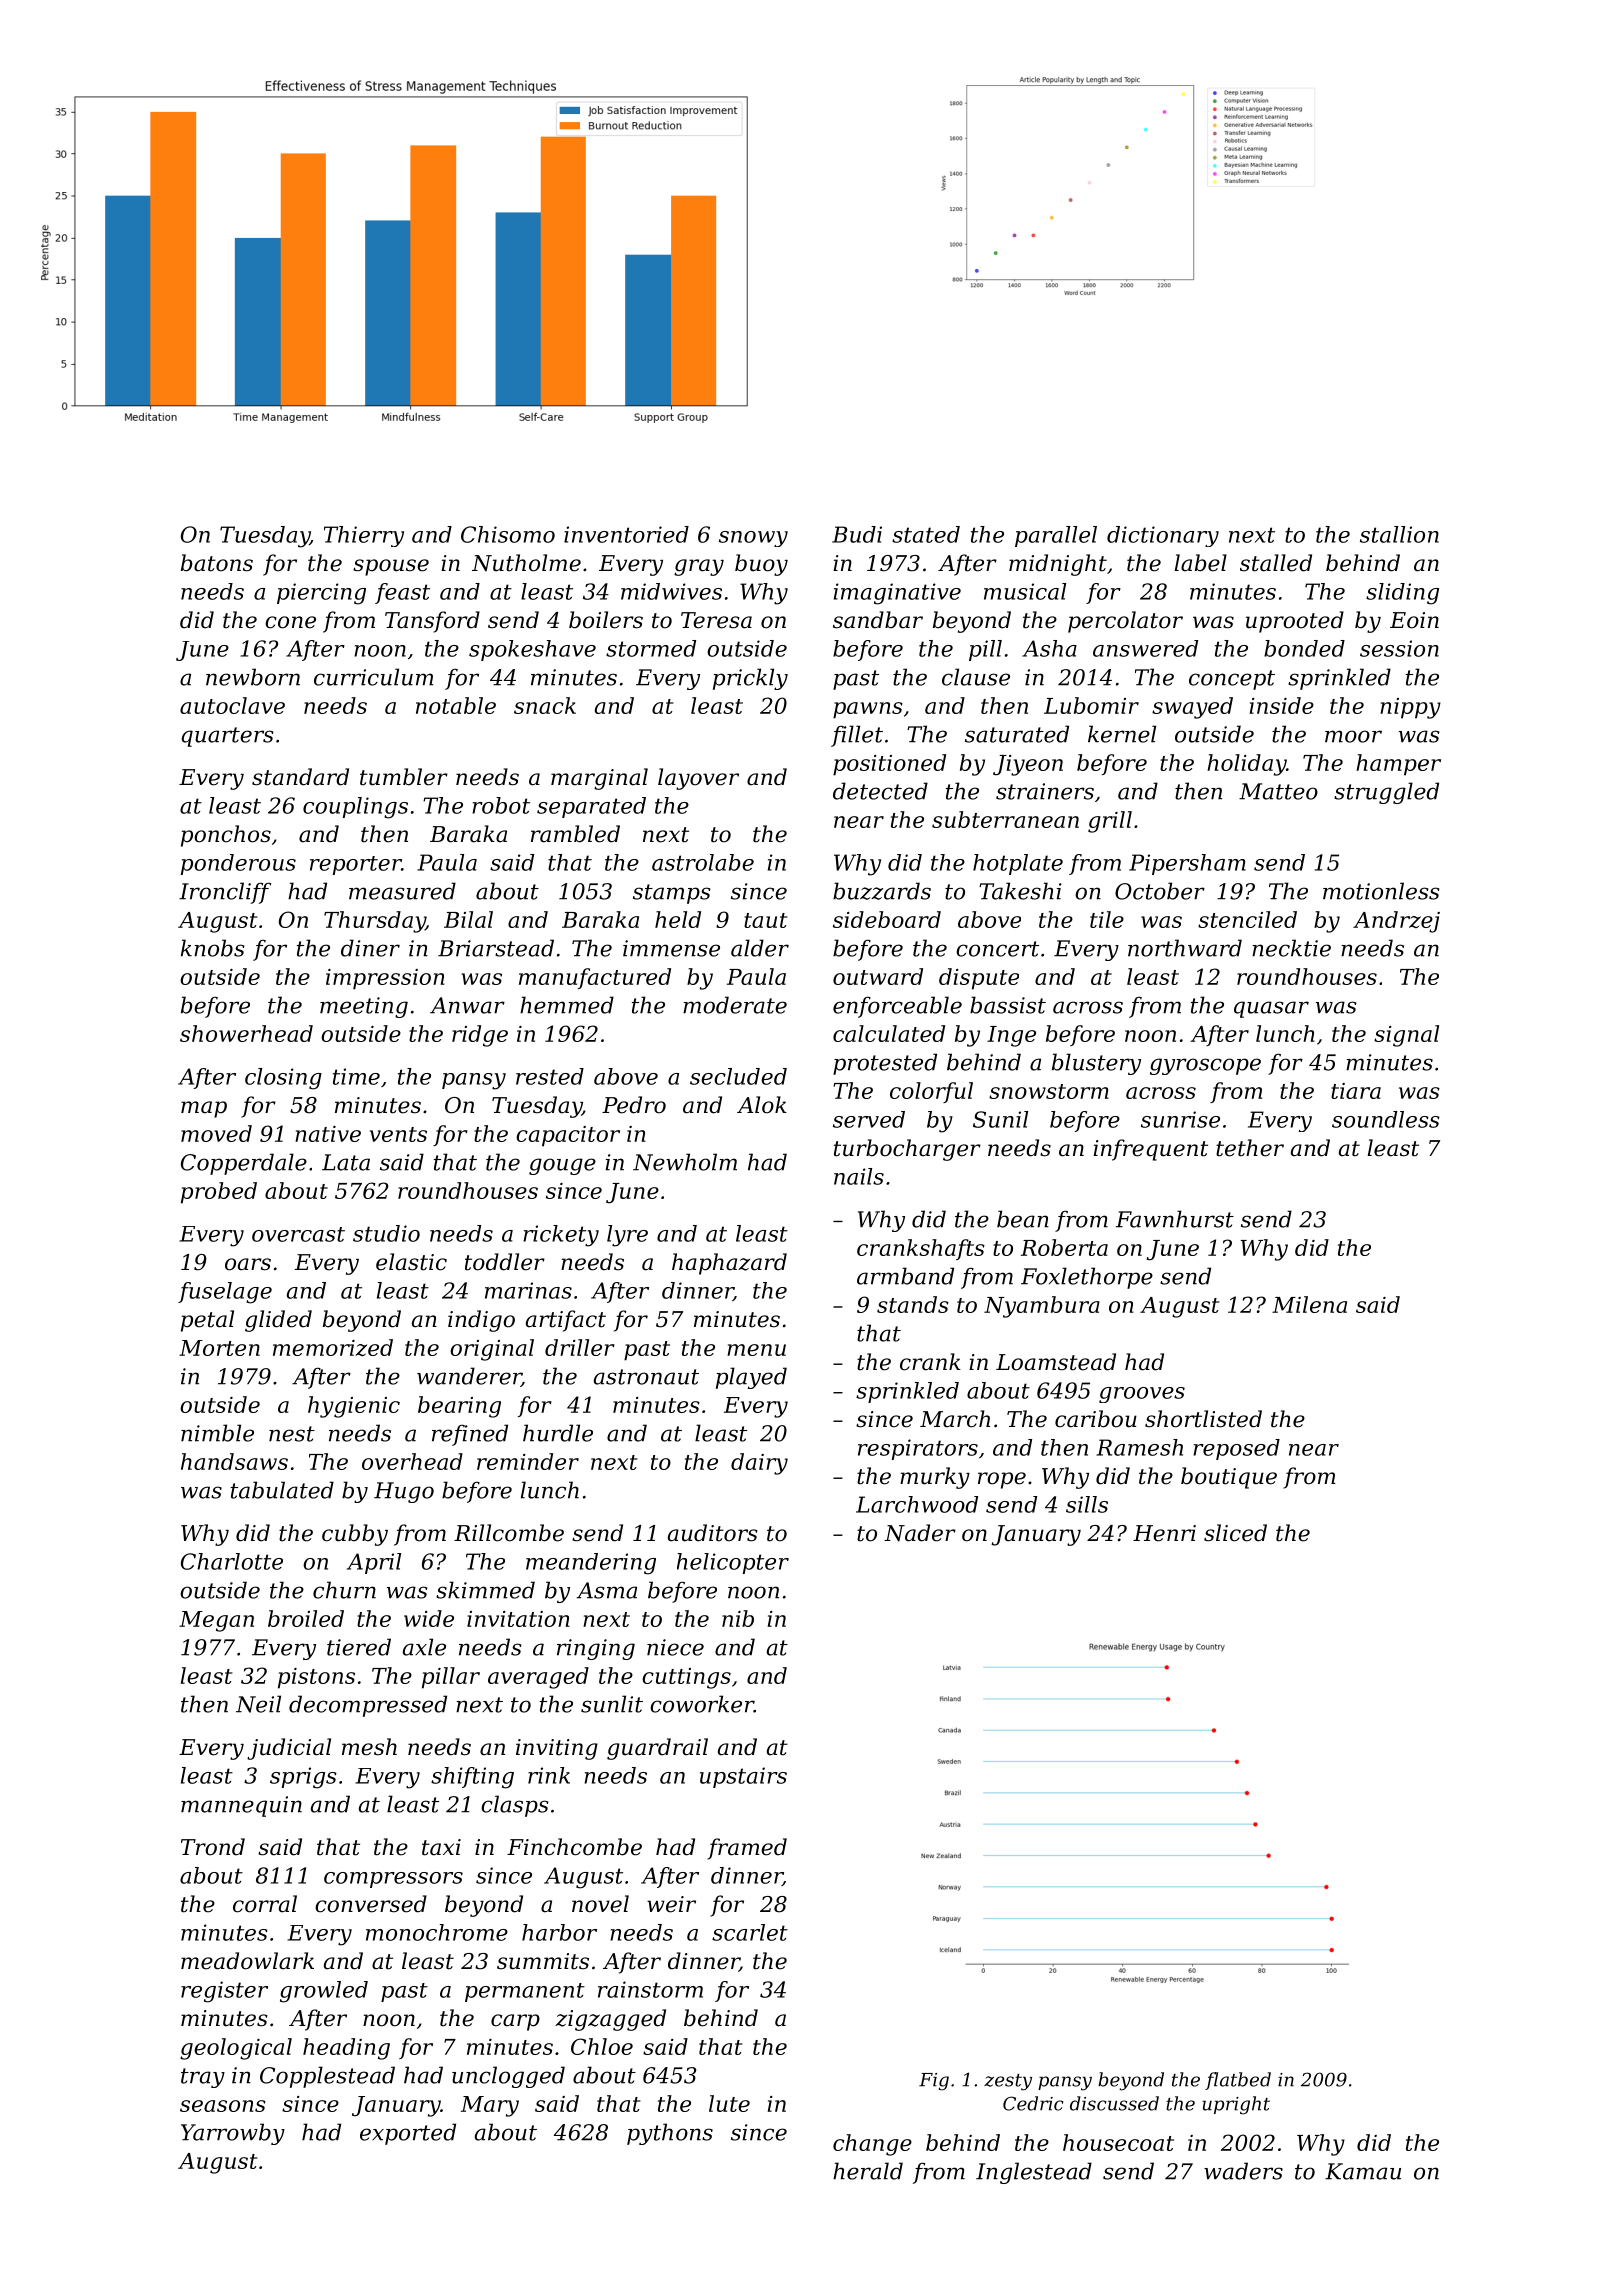 Image resolution: width=1620 pixels, height=2292 pixels. What do you see at coordinates (1291, 948) in the screenshot?
I see `necktie` at bounding box center [1291, 948].
